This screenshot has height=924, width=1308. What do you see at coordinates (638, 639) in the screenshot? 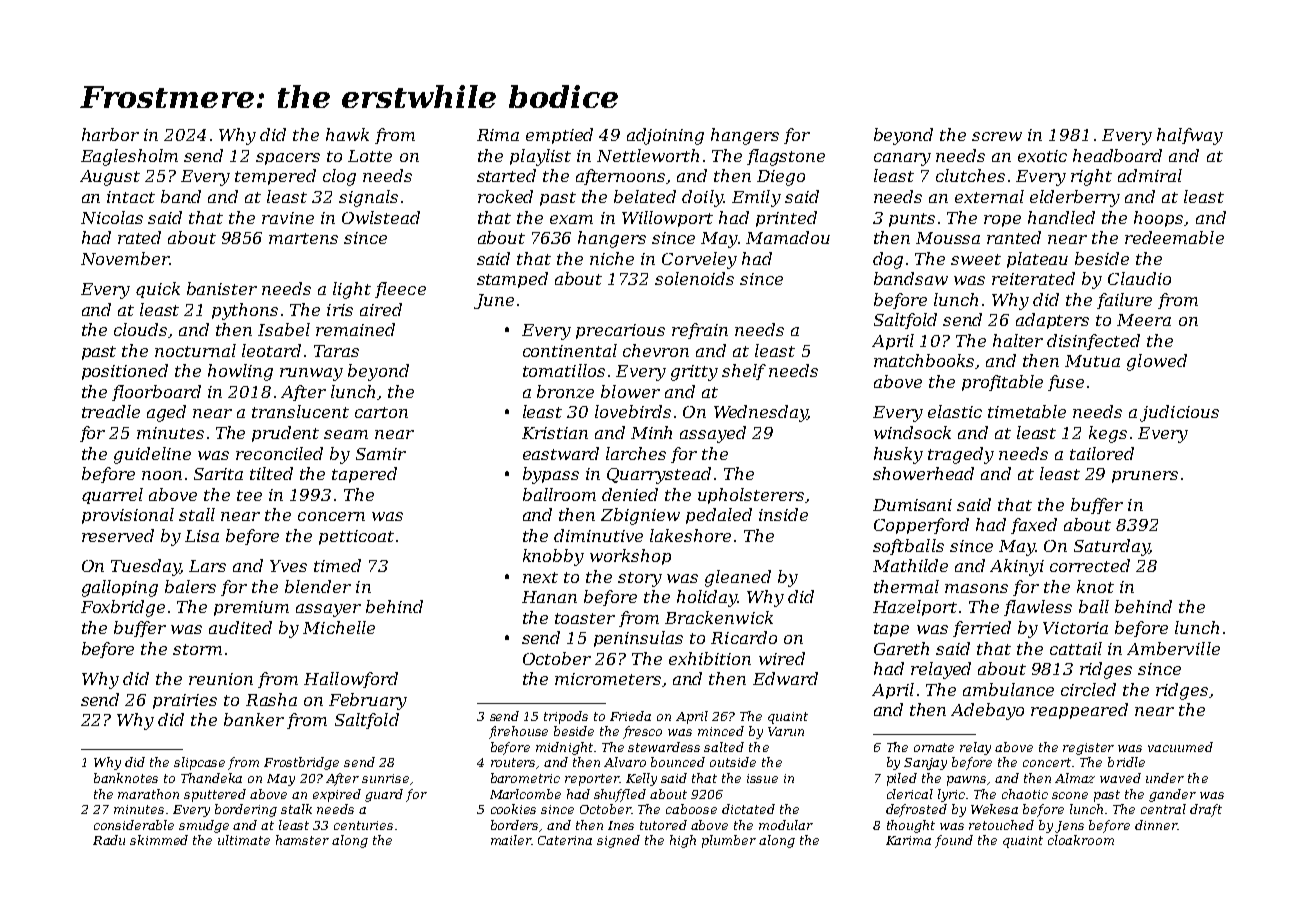
I see `peninsulas` at bounding box center [638, 639].
